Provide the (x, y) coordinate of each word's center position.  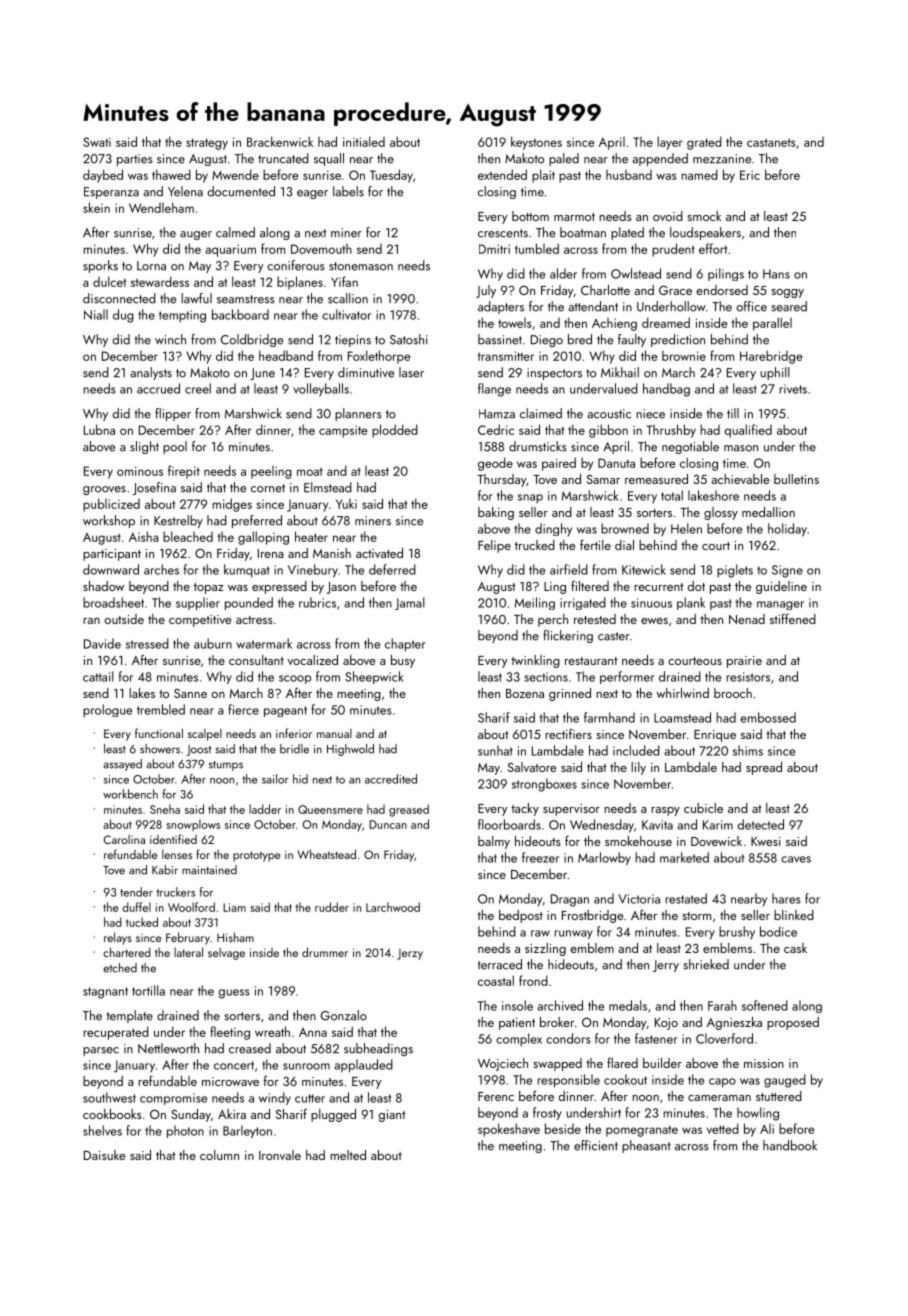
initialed (364, 141)
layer (670, 143)
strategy (207, 144)
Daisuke (104, 1155)
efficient (596, 1145)
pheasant (646, 1146)
